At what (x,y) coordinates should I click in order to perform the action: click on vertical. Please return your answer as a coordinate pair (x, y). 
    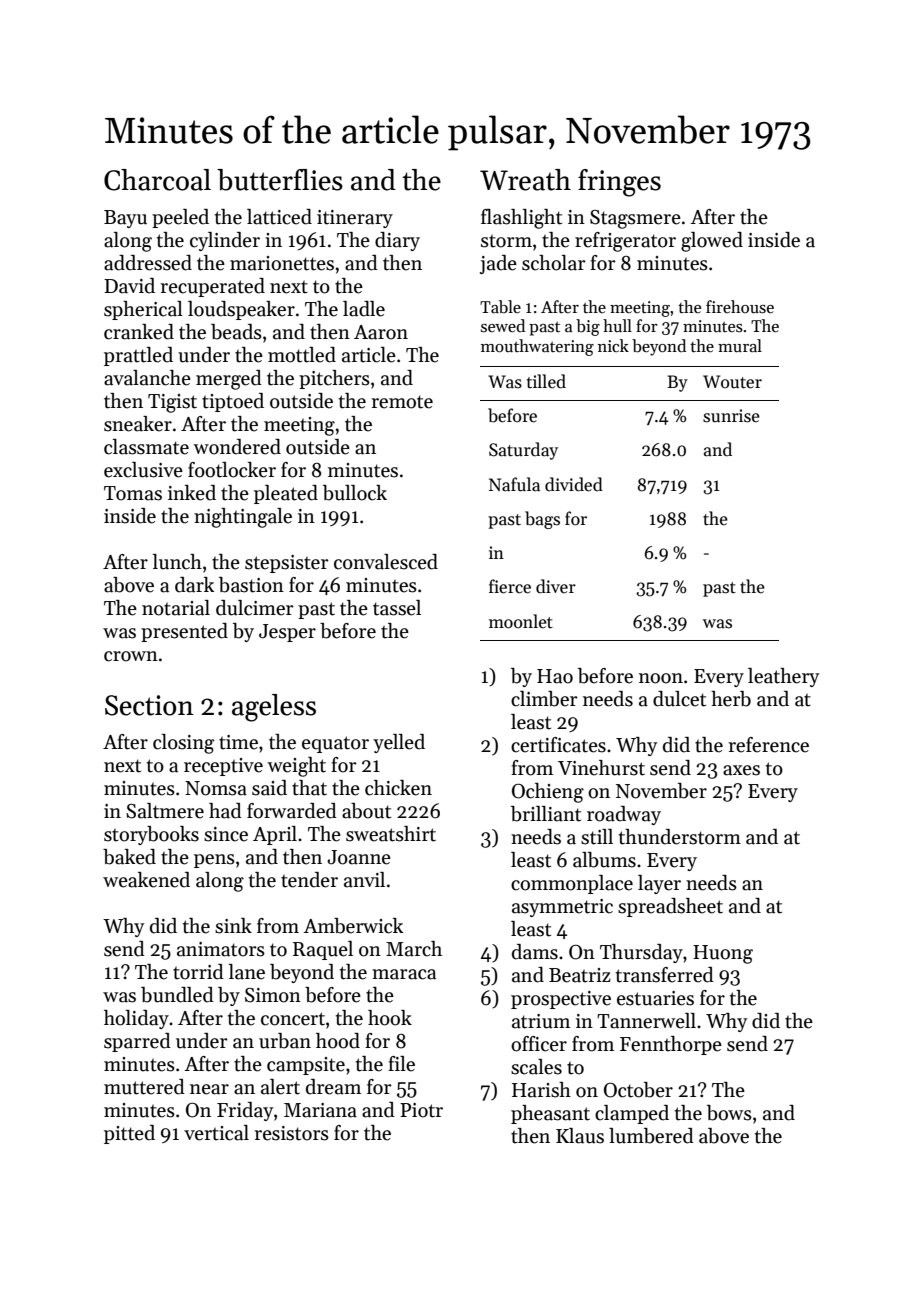
    Looking at the image, I should click on (216, 1133).
